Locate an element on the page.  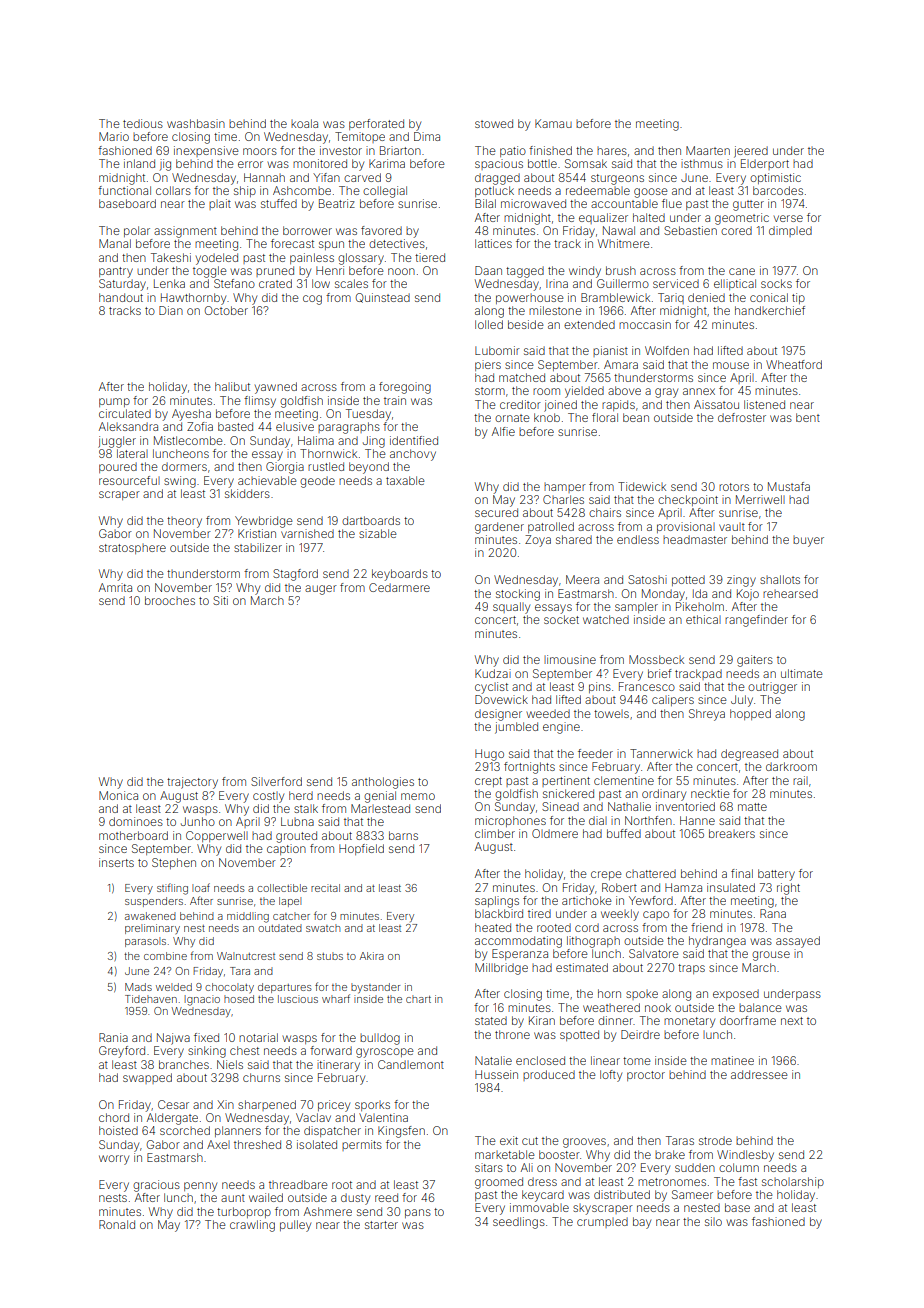
Oldmere is located at coordinates (555, 833).
